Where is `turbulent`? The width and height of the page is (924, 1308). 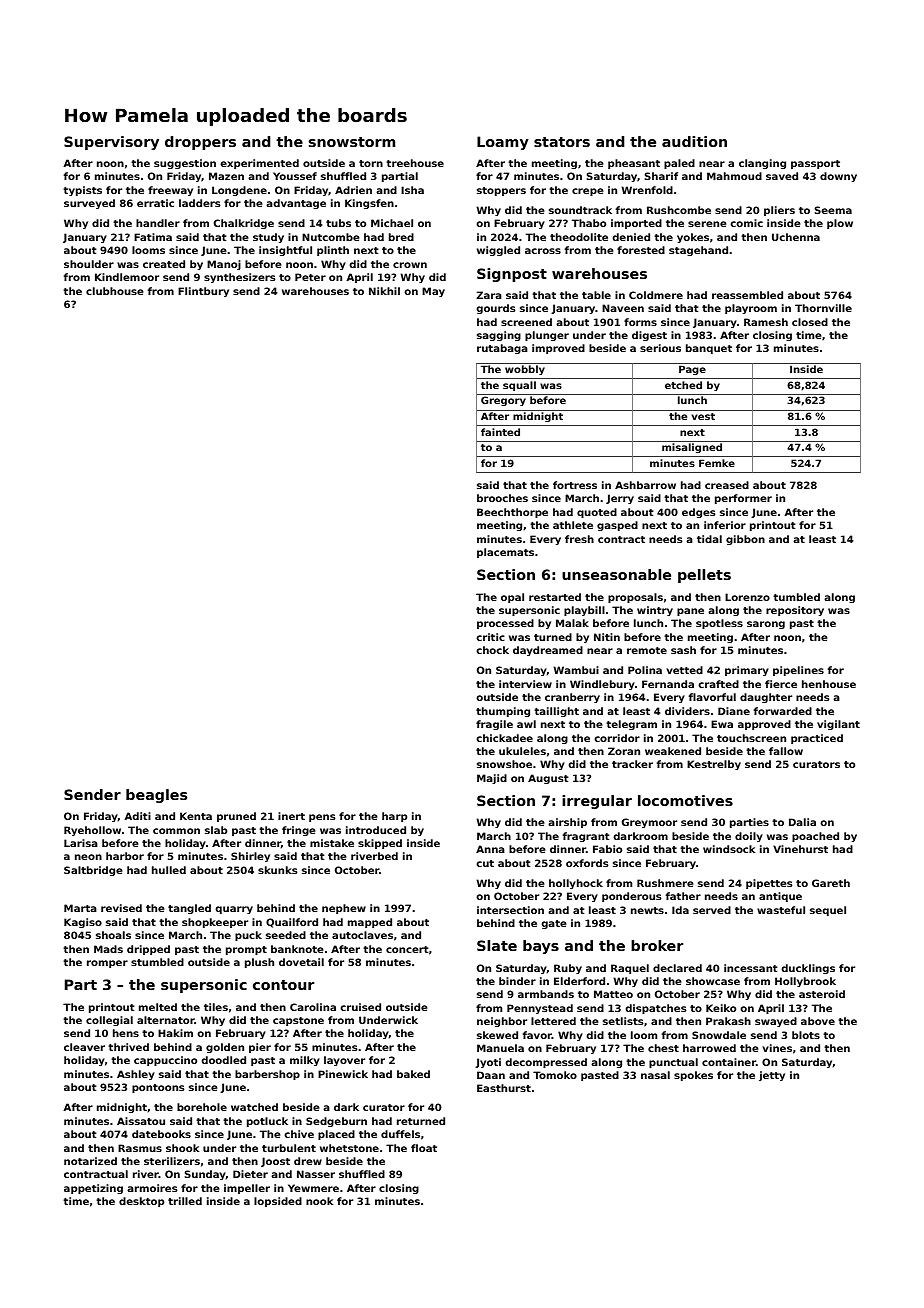
turbulent is located at coordinates (289, 1148).
